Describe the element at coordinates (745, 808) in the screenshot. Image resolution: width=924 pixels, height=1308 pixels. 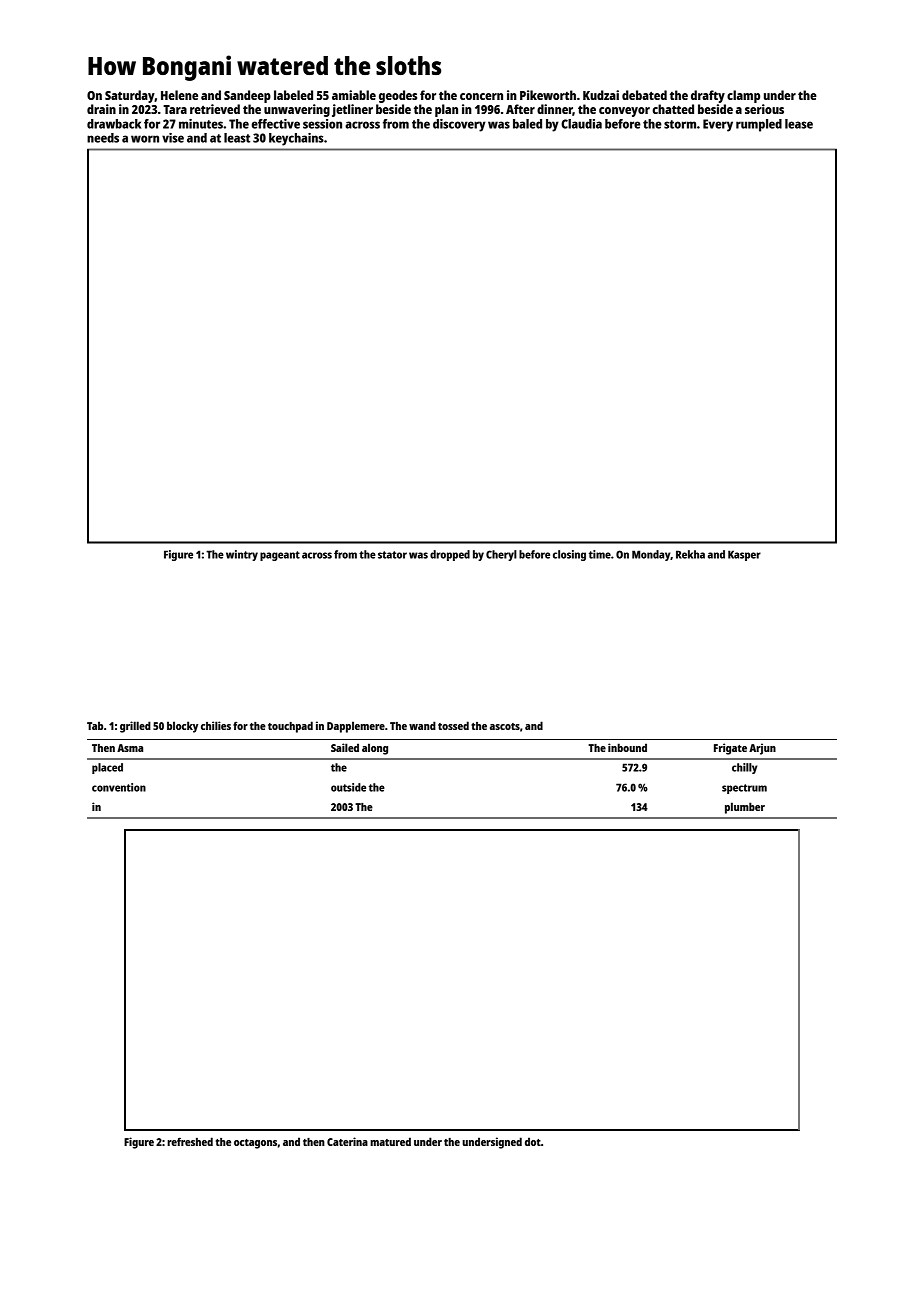
I see `plumber` at that location.
